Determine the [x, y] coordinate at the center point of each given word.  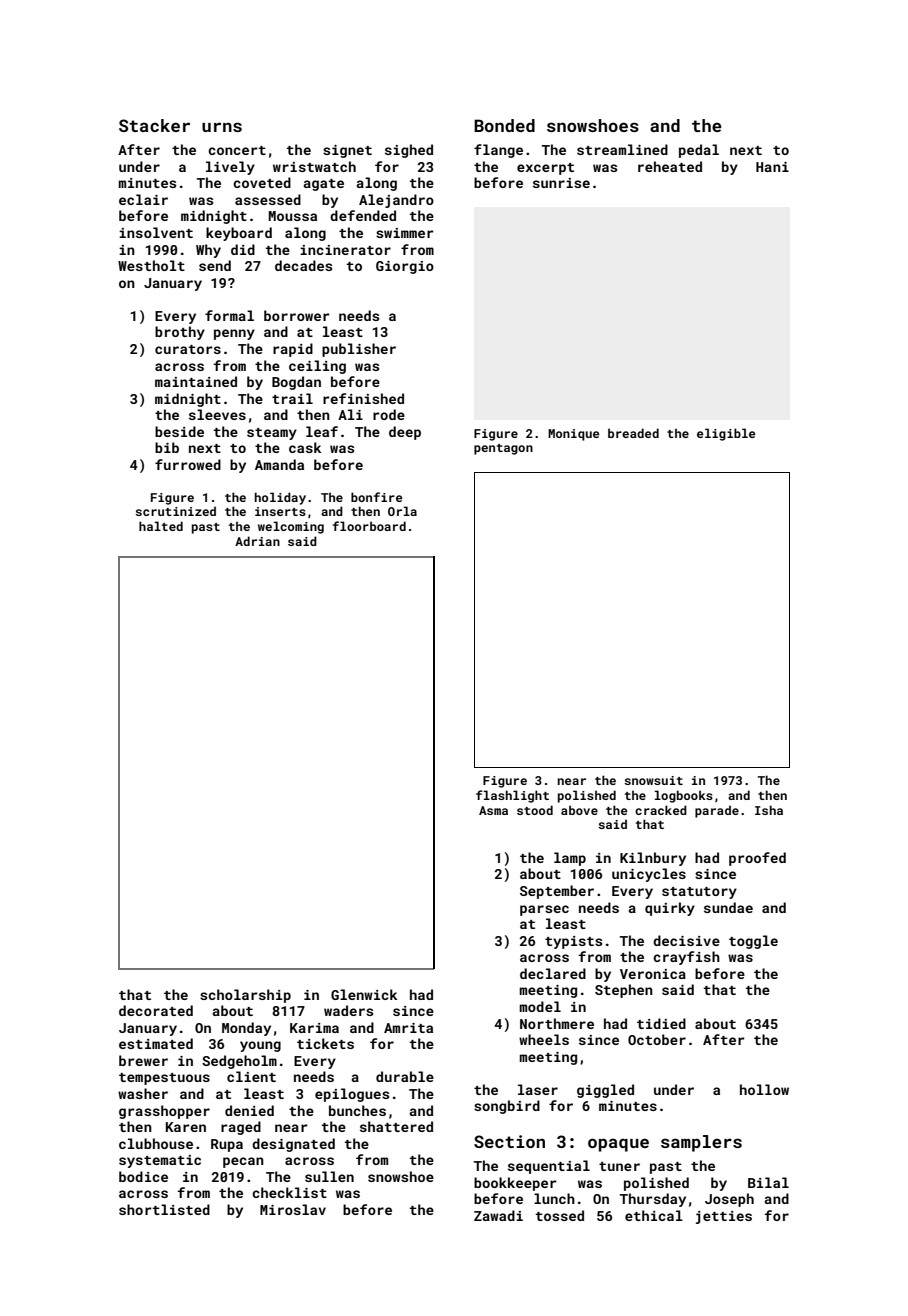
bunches [357, 1110]
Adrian [257, 541]
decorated [156, 1010]
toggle [753, 942]
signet [347, 151]
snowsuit [654, 780]
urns [222, 127]
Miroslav [293, 1209]
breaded [633, 433]
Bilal [768, 1182]
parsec [544, 910]
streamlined [622, 149]
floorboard [369, 526]
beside [179, 431]
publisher [359, 350]
